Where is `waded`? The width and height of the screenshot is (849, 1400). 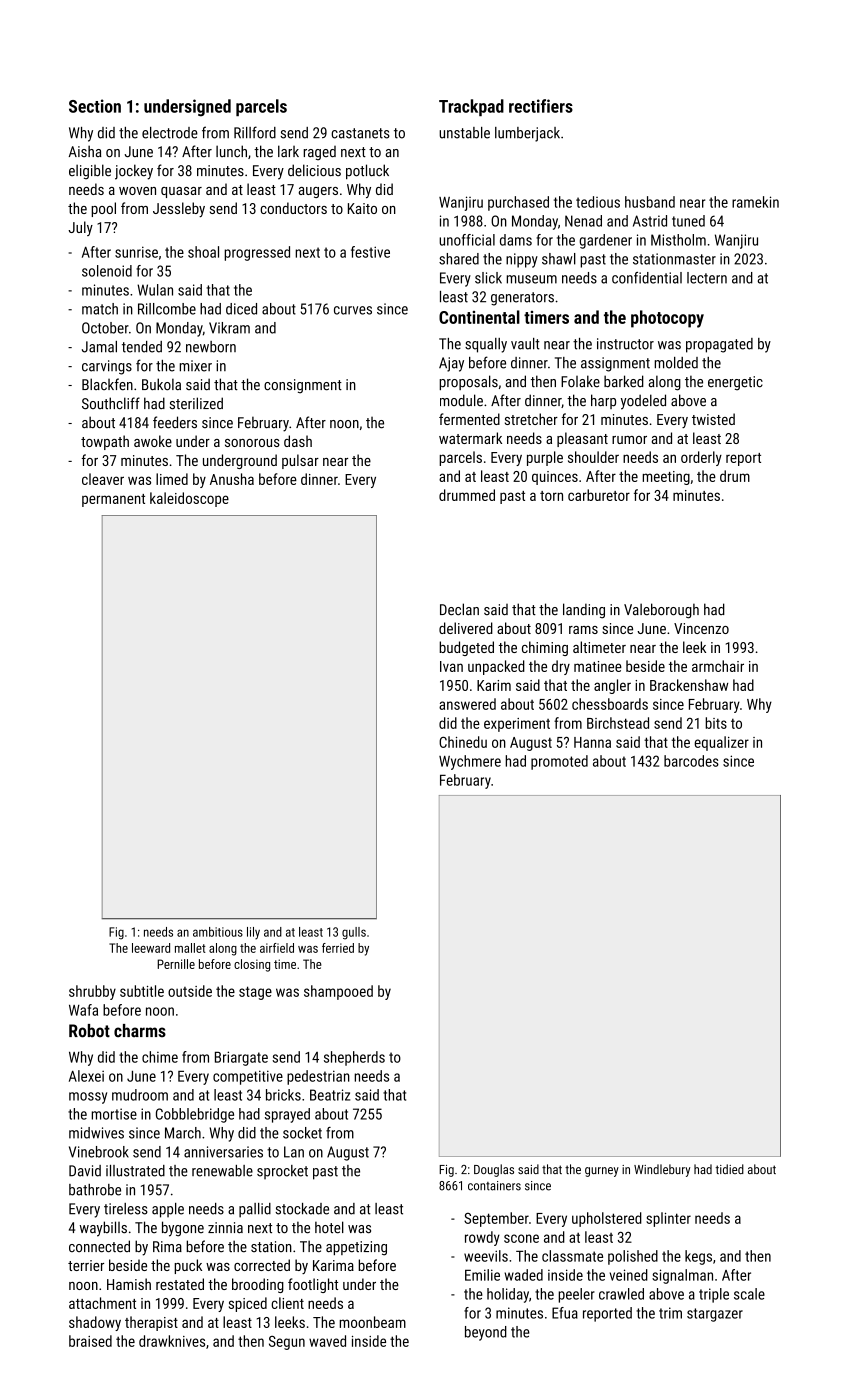
waded is located at coordinates (523, 1275).
